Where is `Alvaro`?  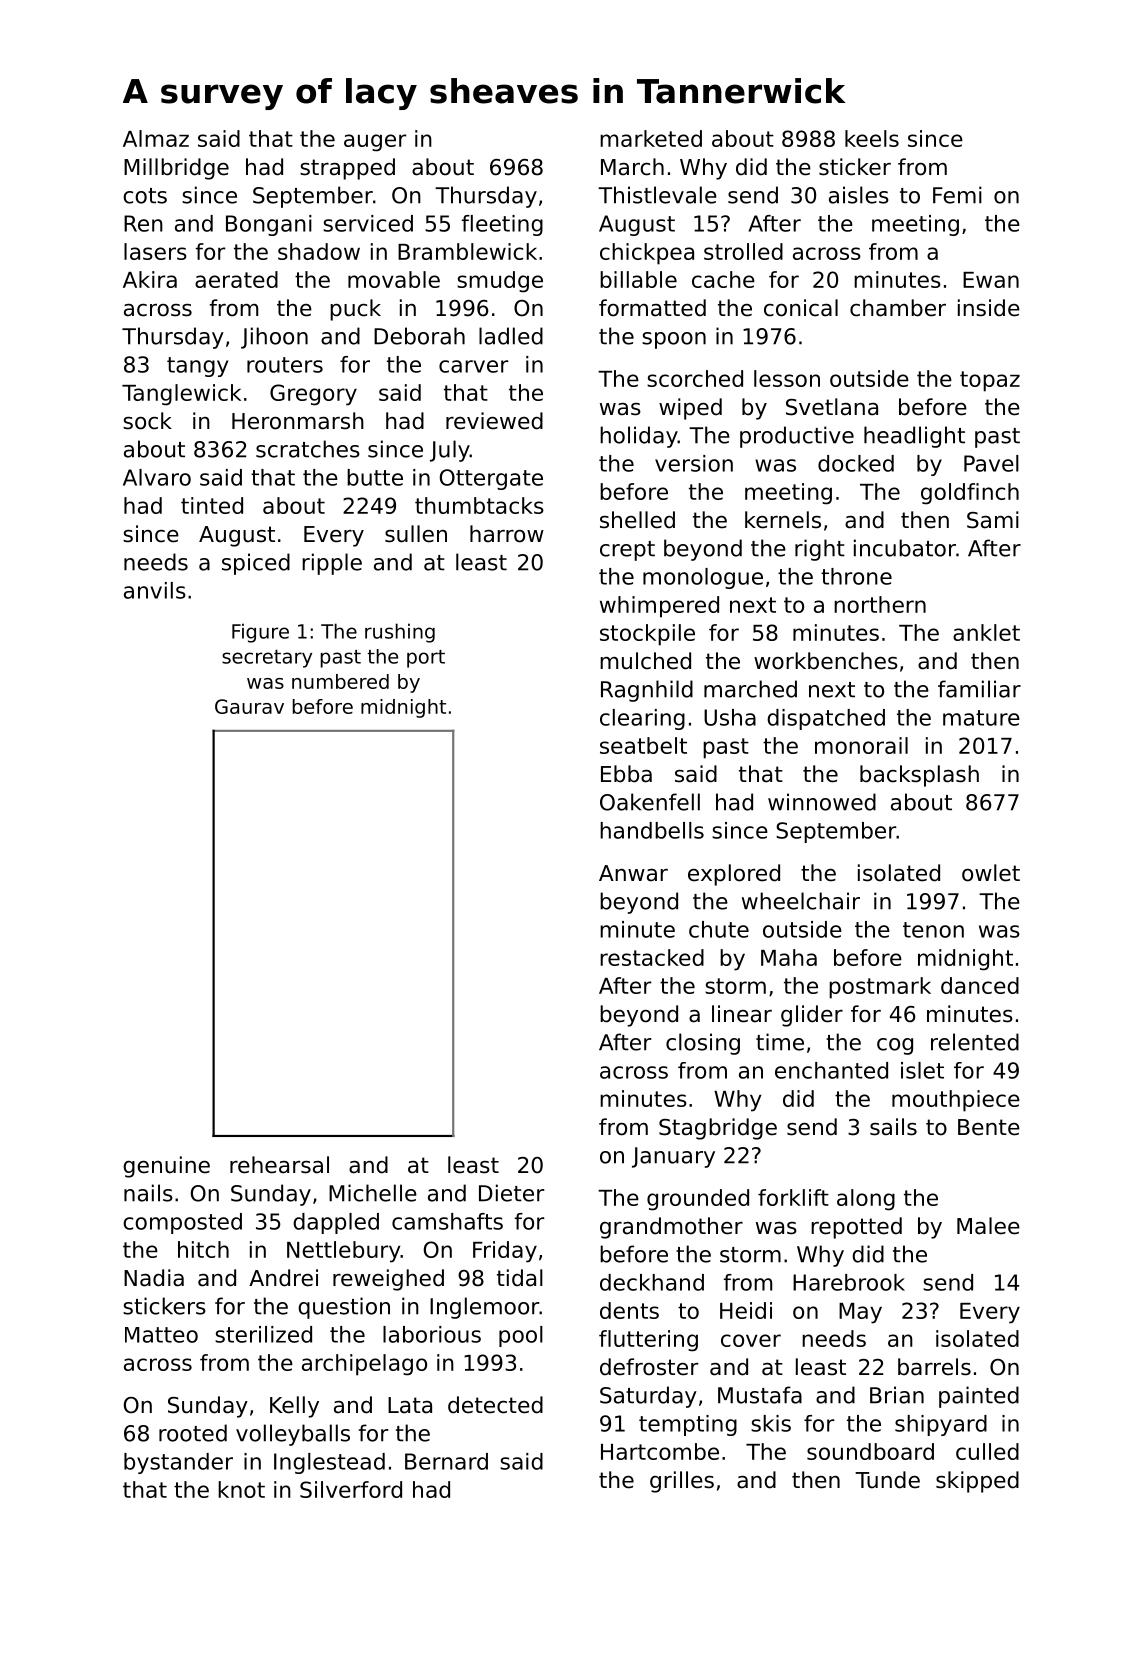
Alvaro is located at coordinates (157, 477).
